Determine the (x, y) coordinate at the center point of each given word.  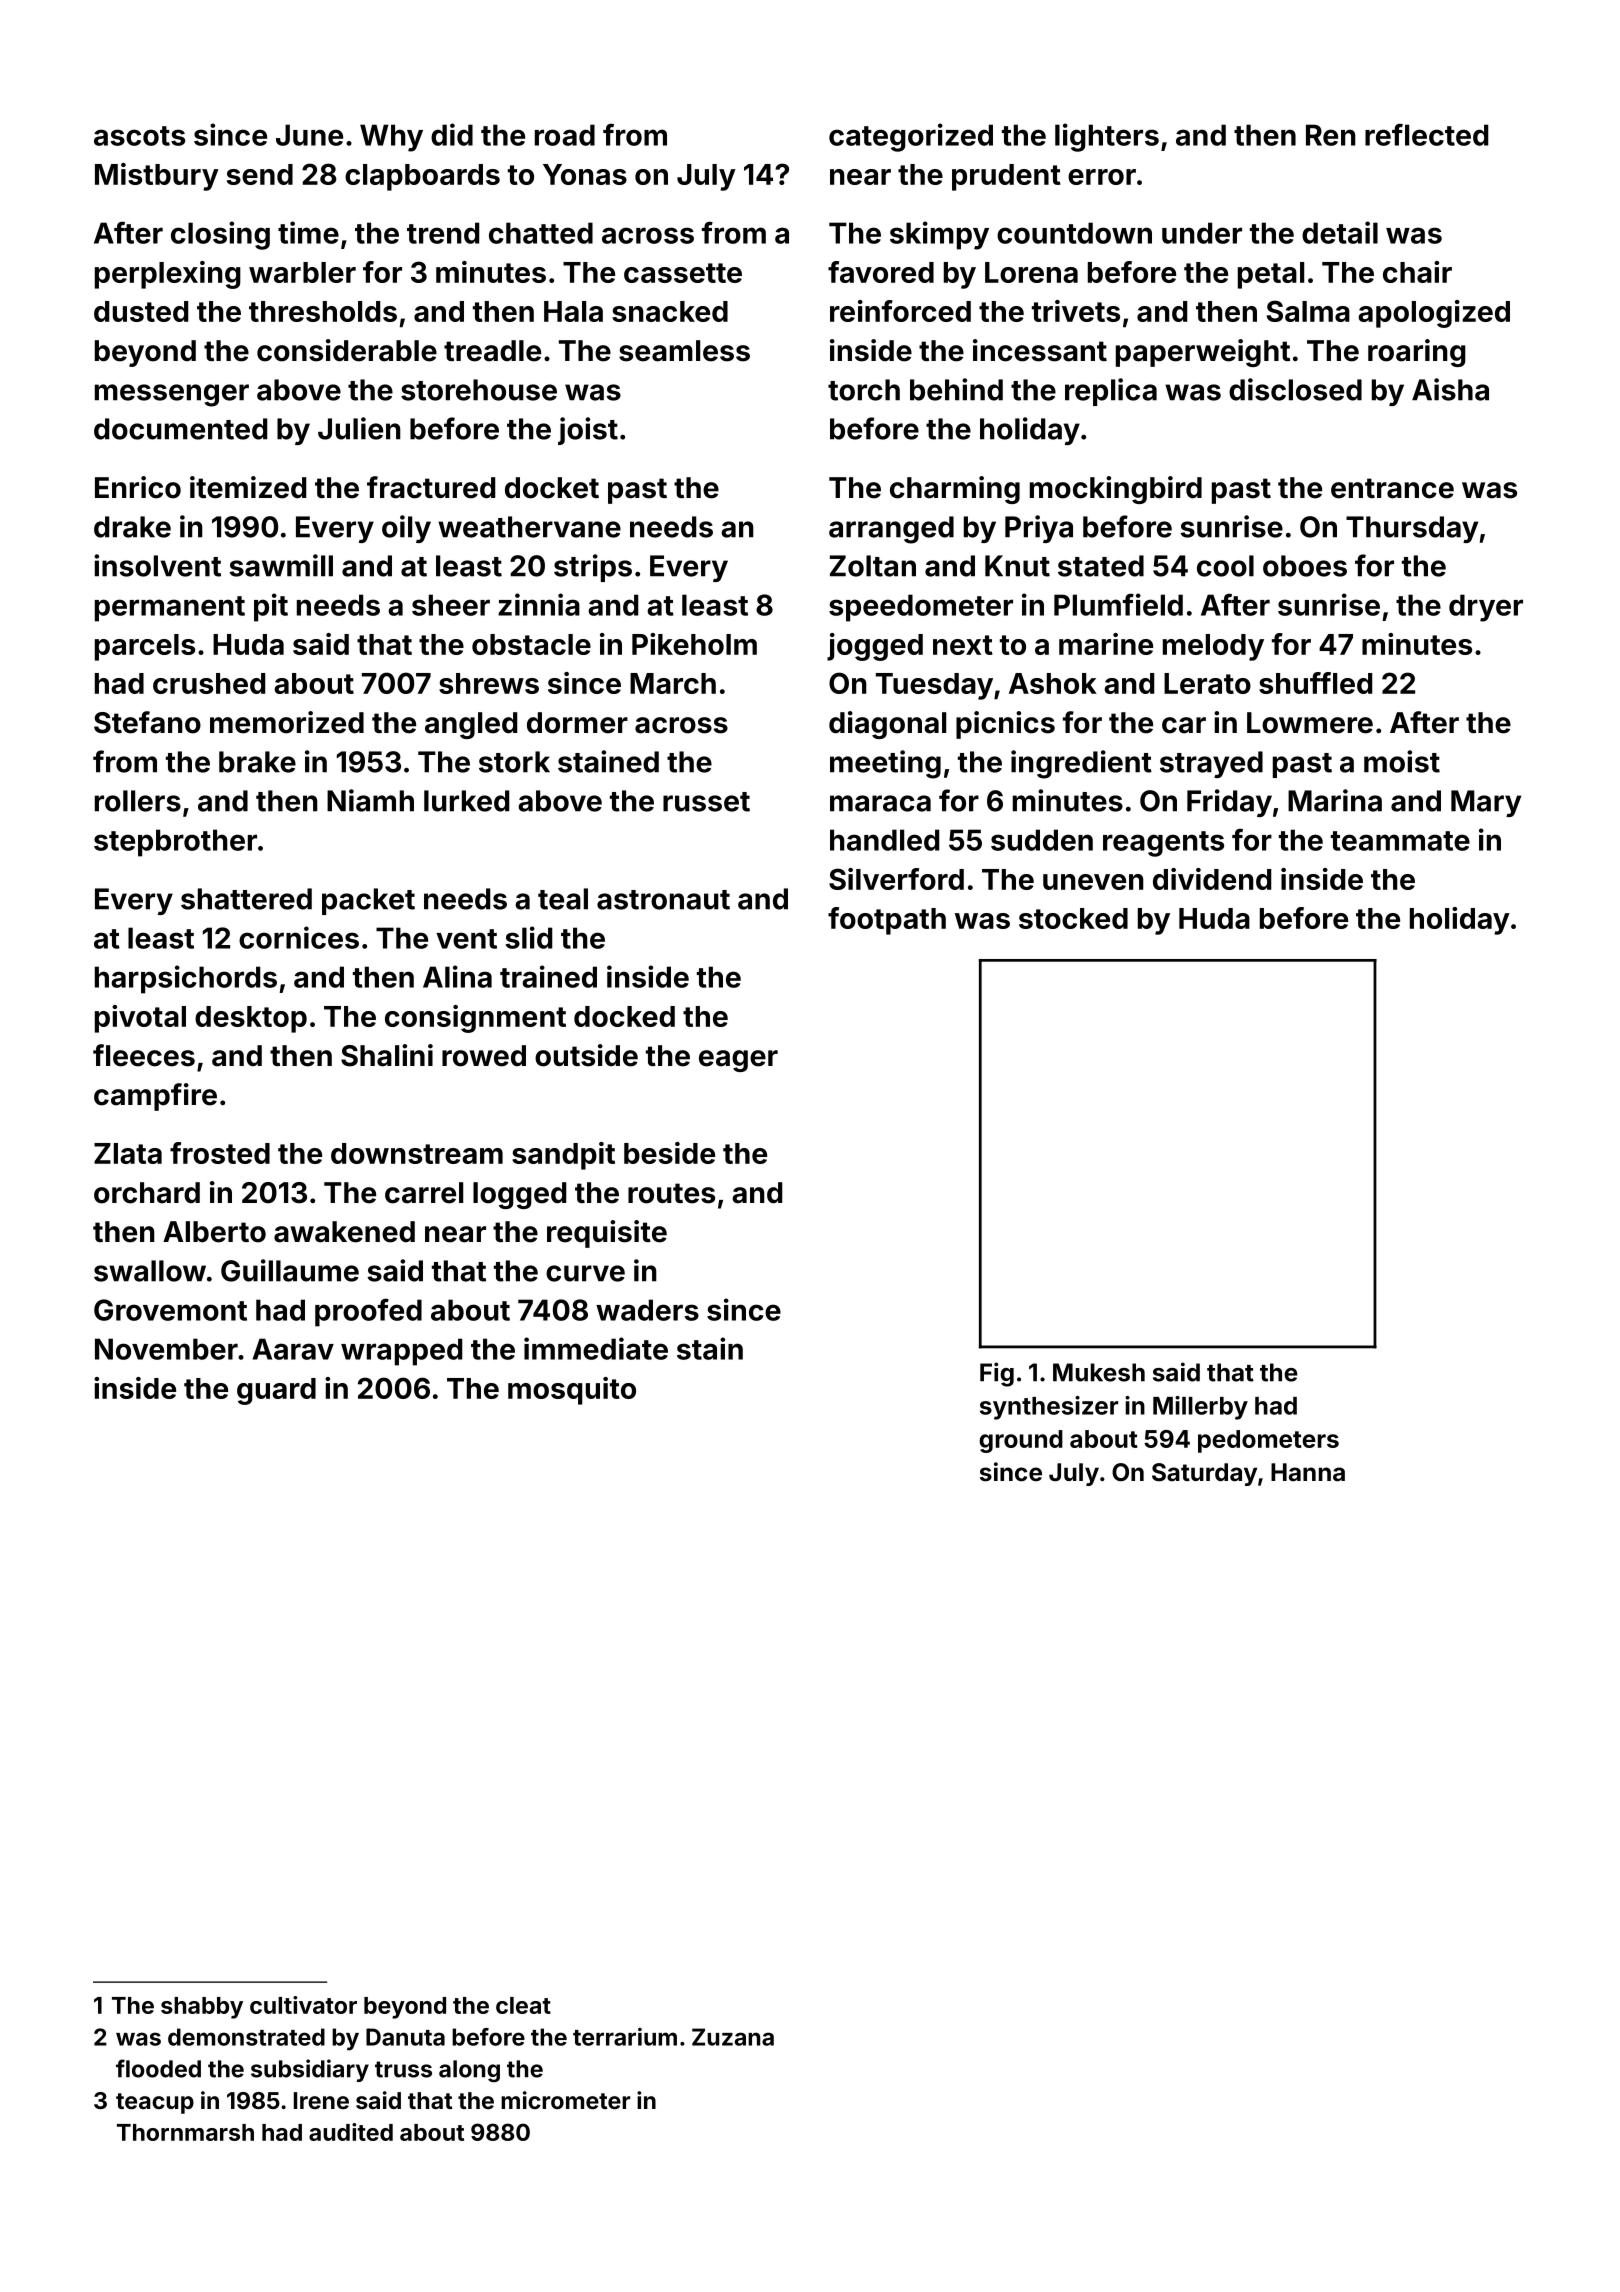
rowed (484, 1056)
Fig (997, 1374)
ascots (139, 136)
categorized (911, 137)
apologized (1434, 314)
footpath (887, 921)
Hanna (1308, 1472)
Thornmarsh (185, 2132)
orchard (147, 1193)
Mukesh (1099, 1372)
